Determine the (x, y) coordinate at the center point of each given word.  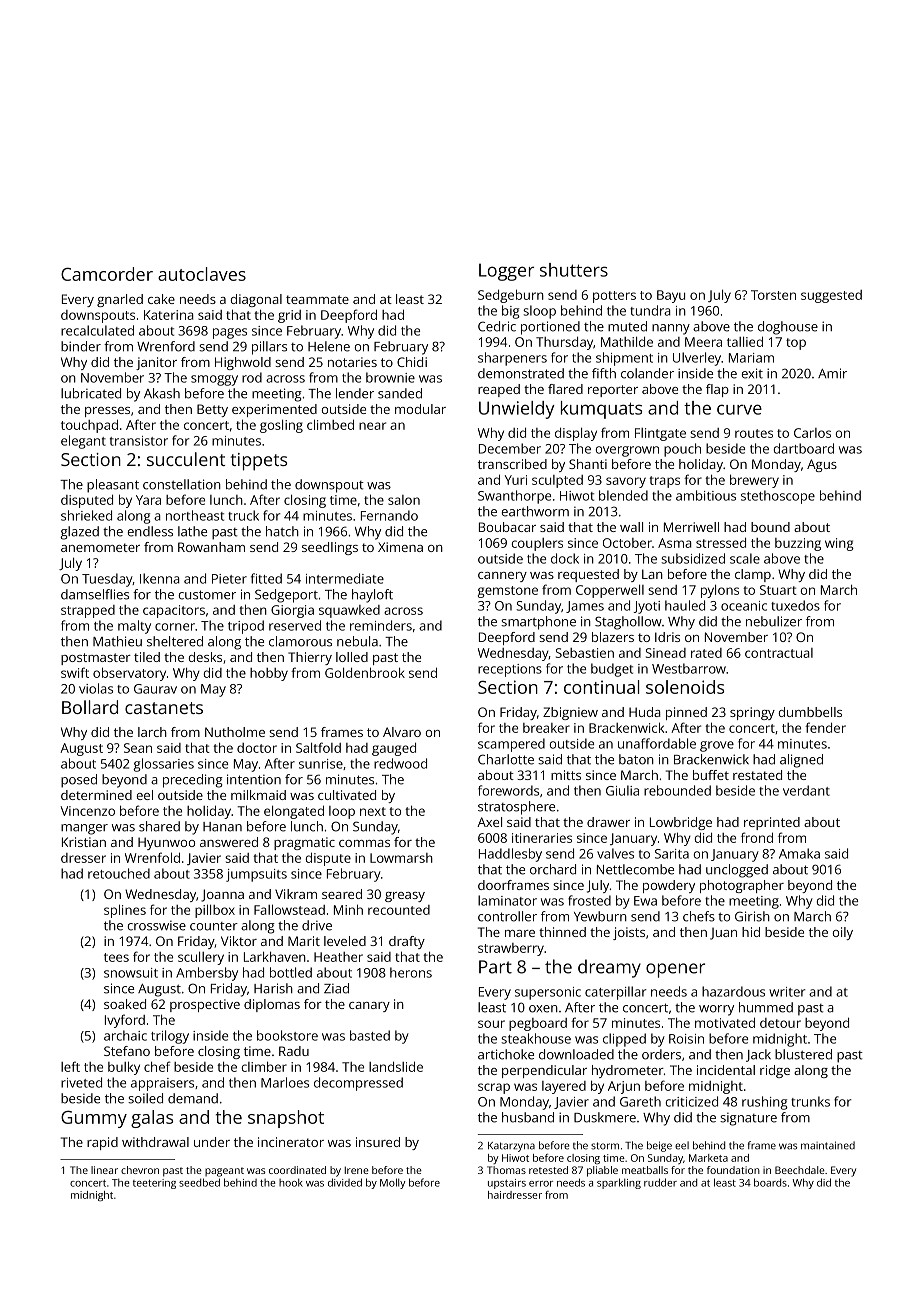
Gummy (94, 1119)
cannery (502, 577)
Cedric (497, 326)
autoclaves (202, 274)
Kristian (84, 842)
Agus (822, 465)
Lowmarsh (401, 858)
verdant (806, 790)
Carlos (812, 433)
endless (150, 531)
